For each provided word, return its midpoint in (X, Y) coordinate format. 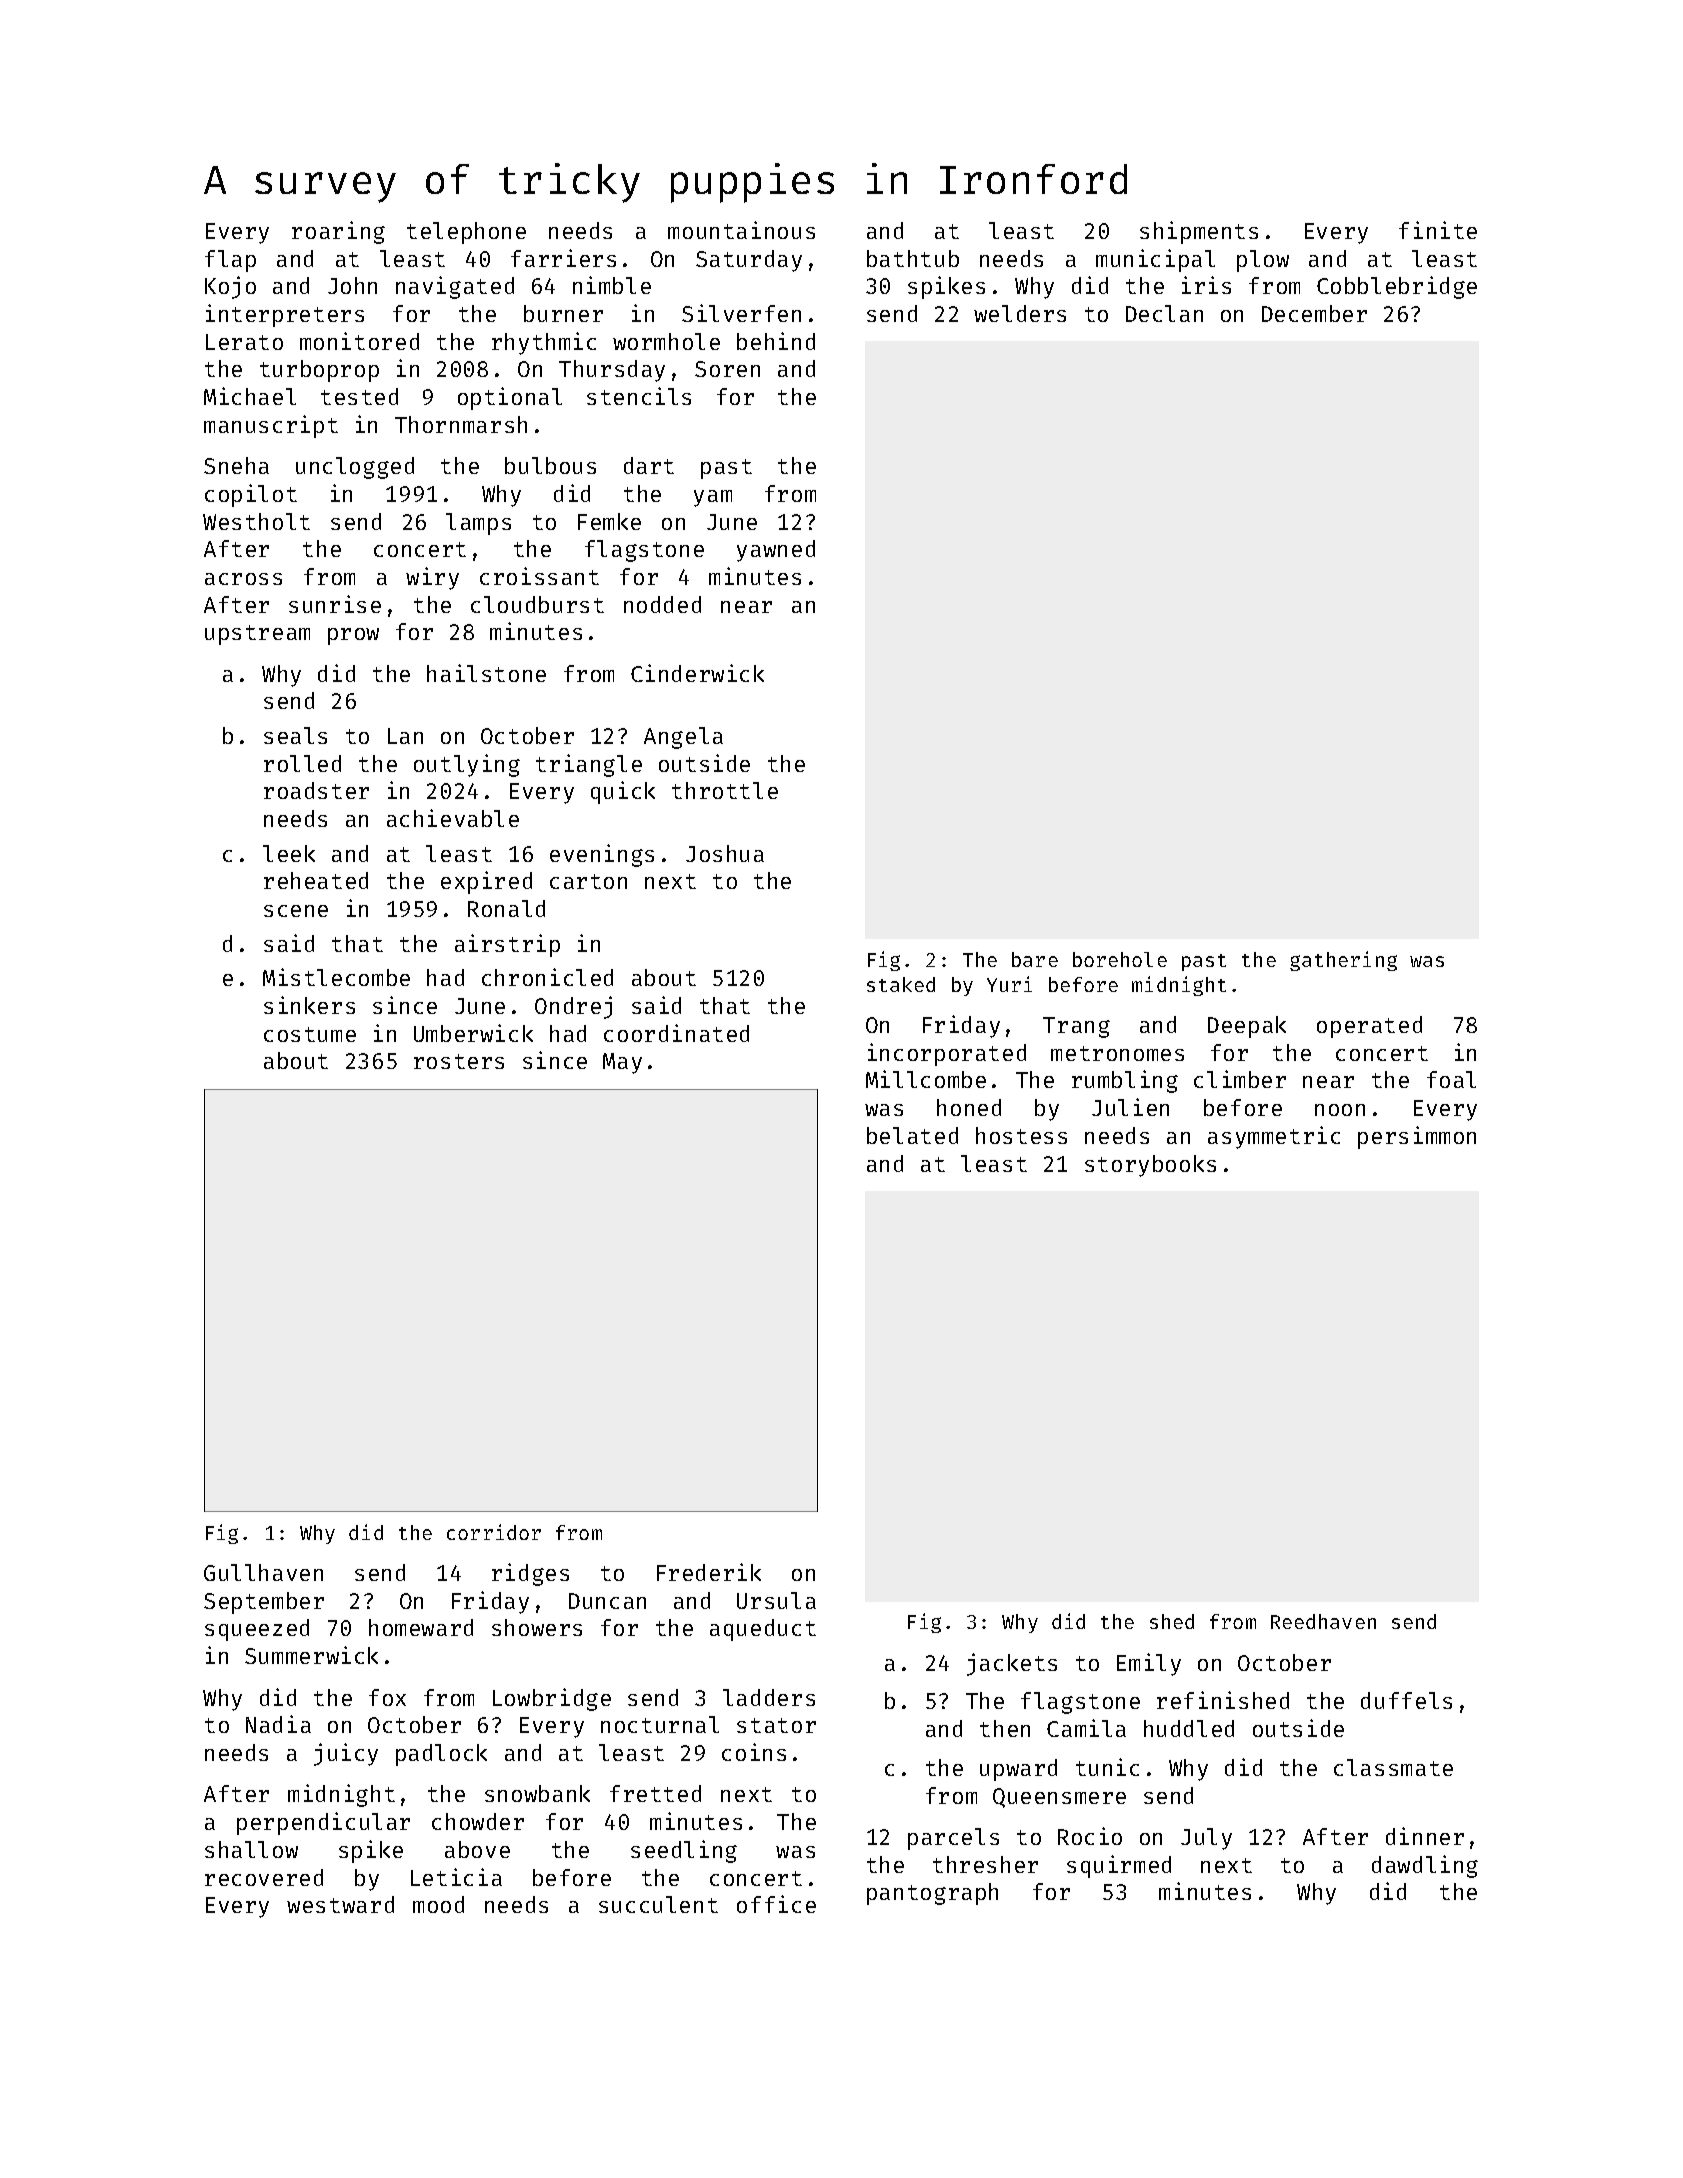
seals (295, 735)
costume (310, 1034)
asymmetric (1274, 1137)
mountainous (741, 230)
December (1314, 313)
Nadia (278, 1724)
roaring (338, 232)
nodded (662, 604)
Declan (1164, 313)
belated (912, 1135)
